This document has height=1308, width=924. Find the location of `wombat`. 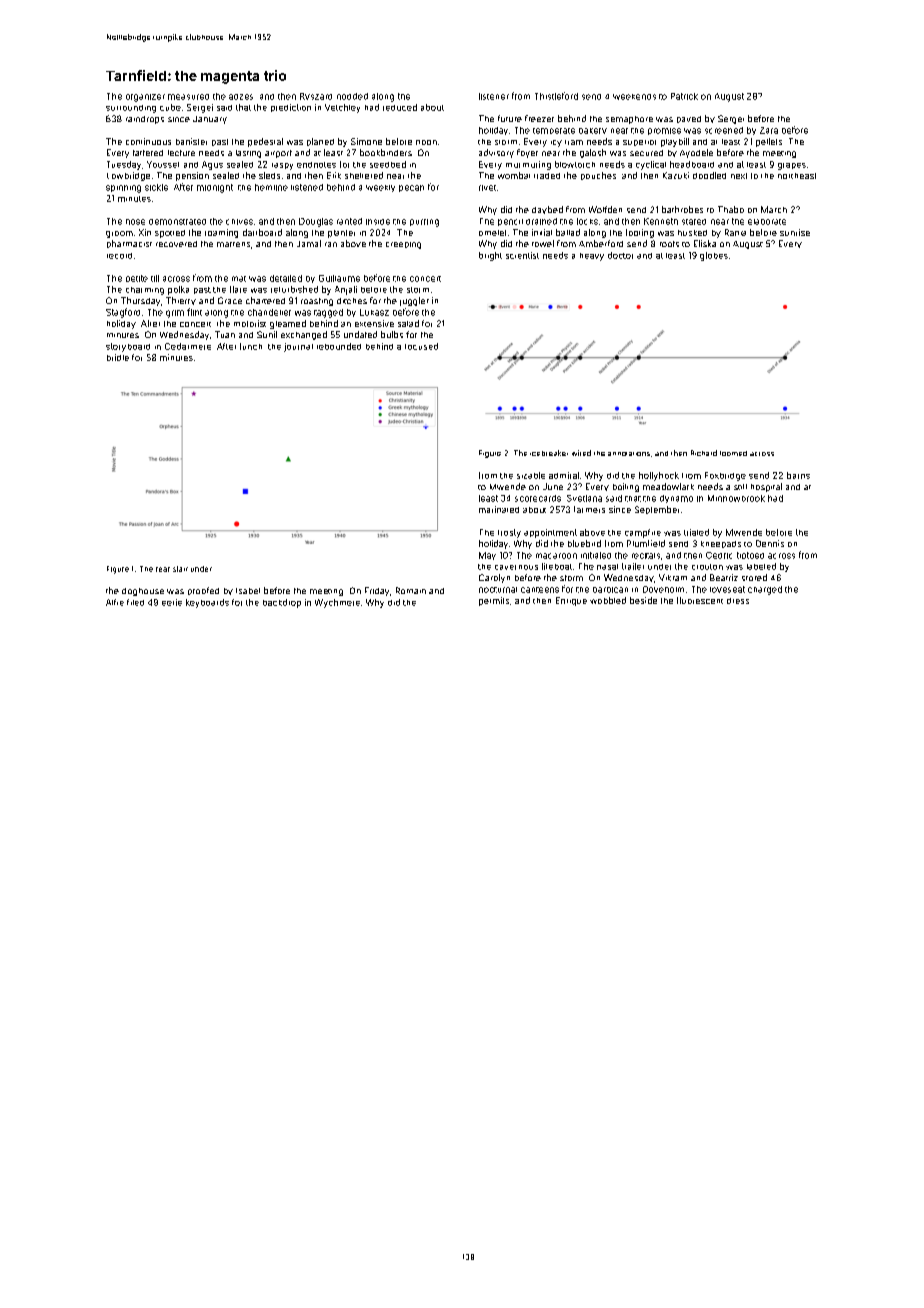

wombat is located at coordinates (514, 175).
